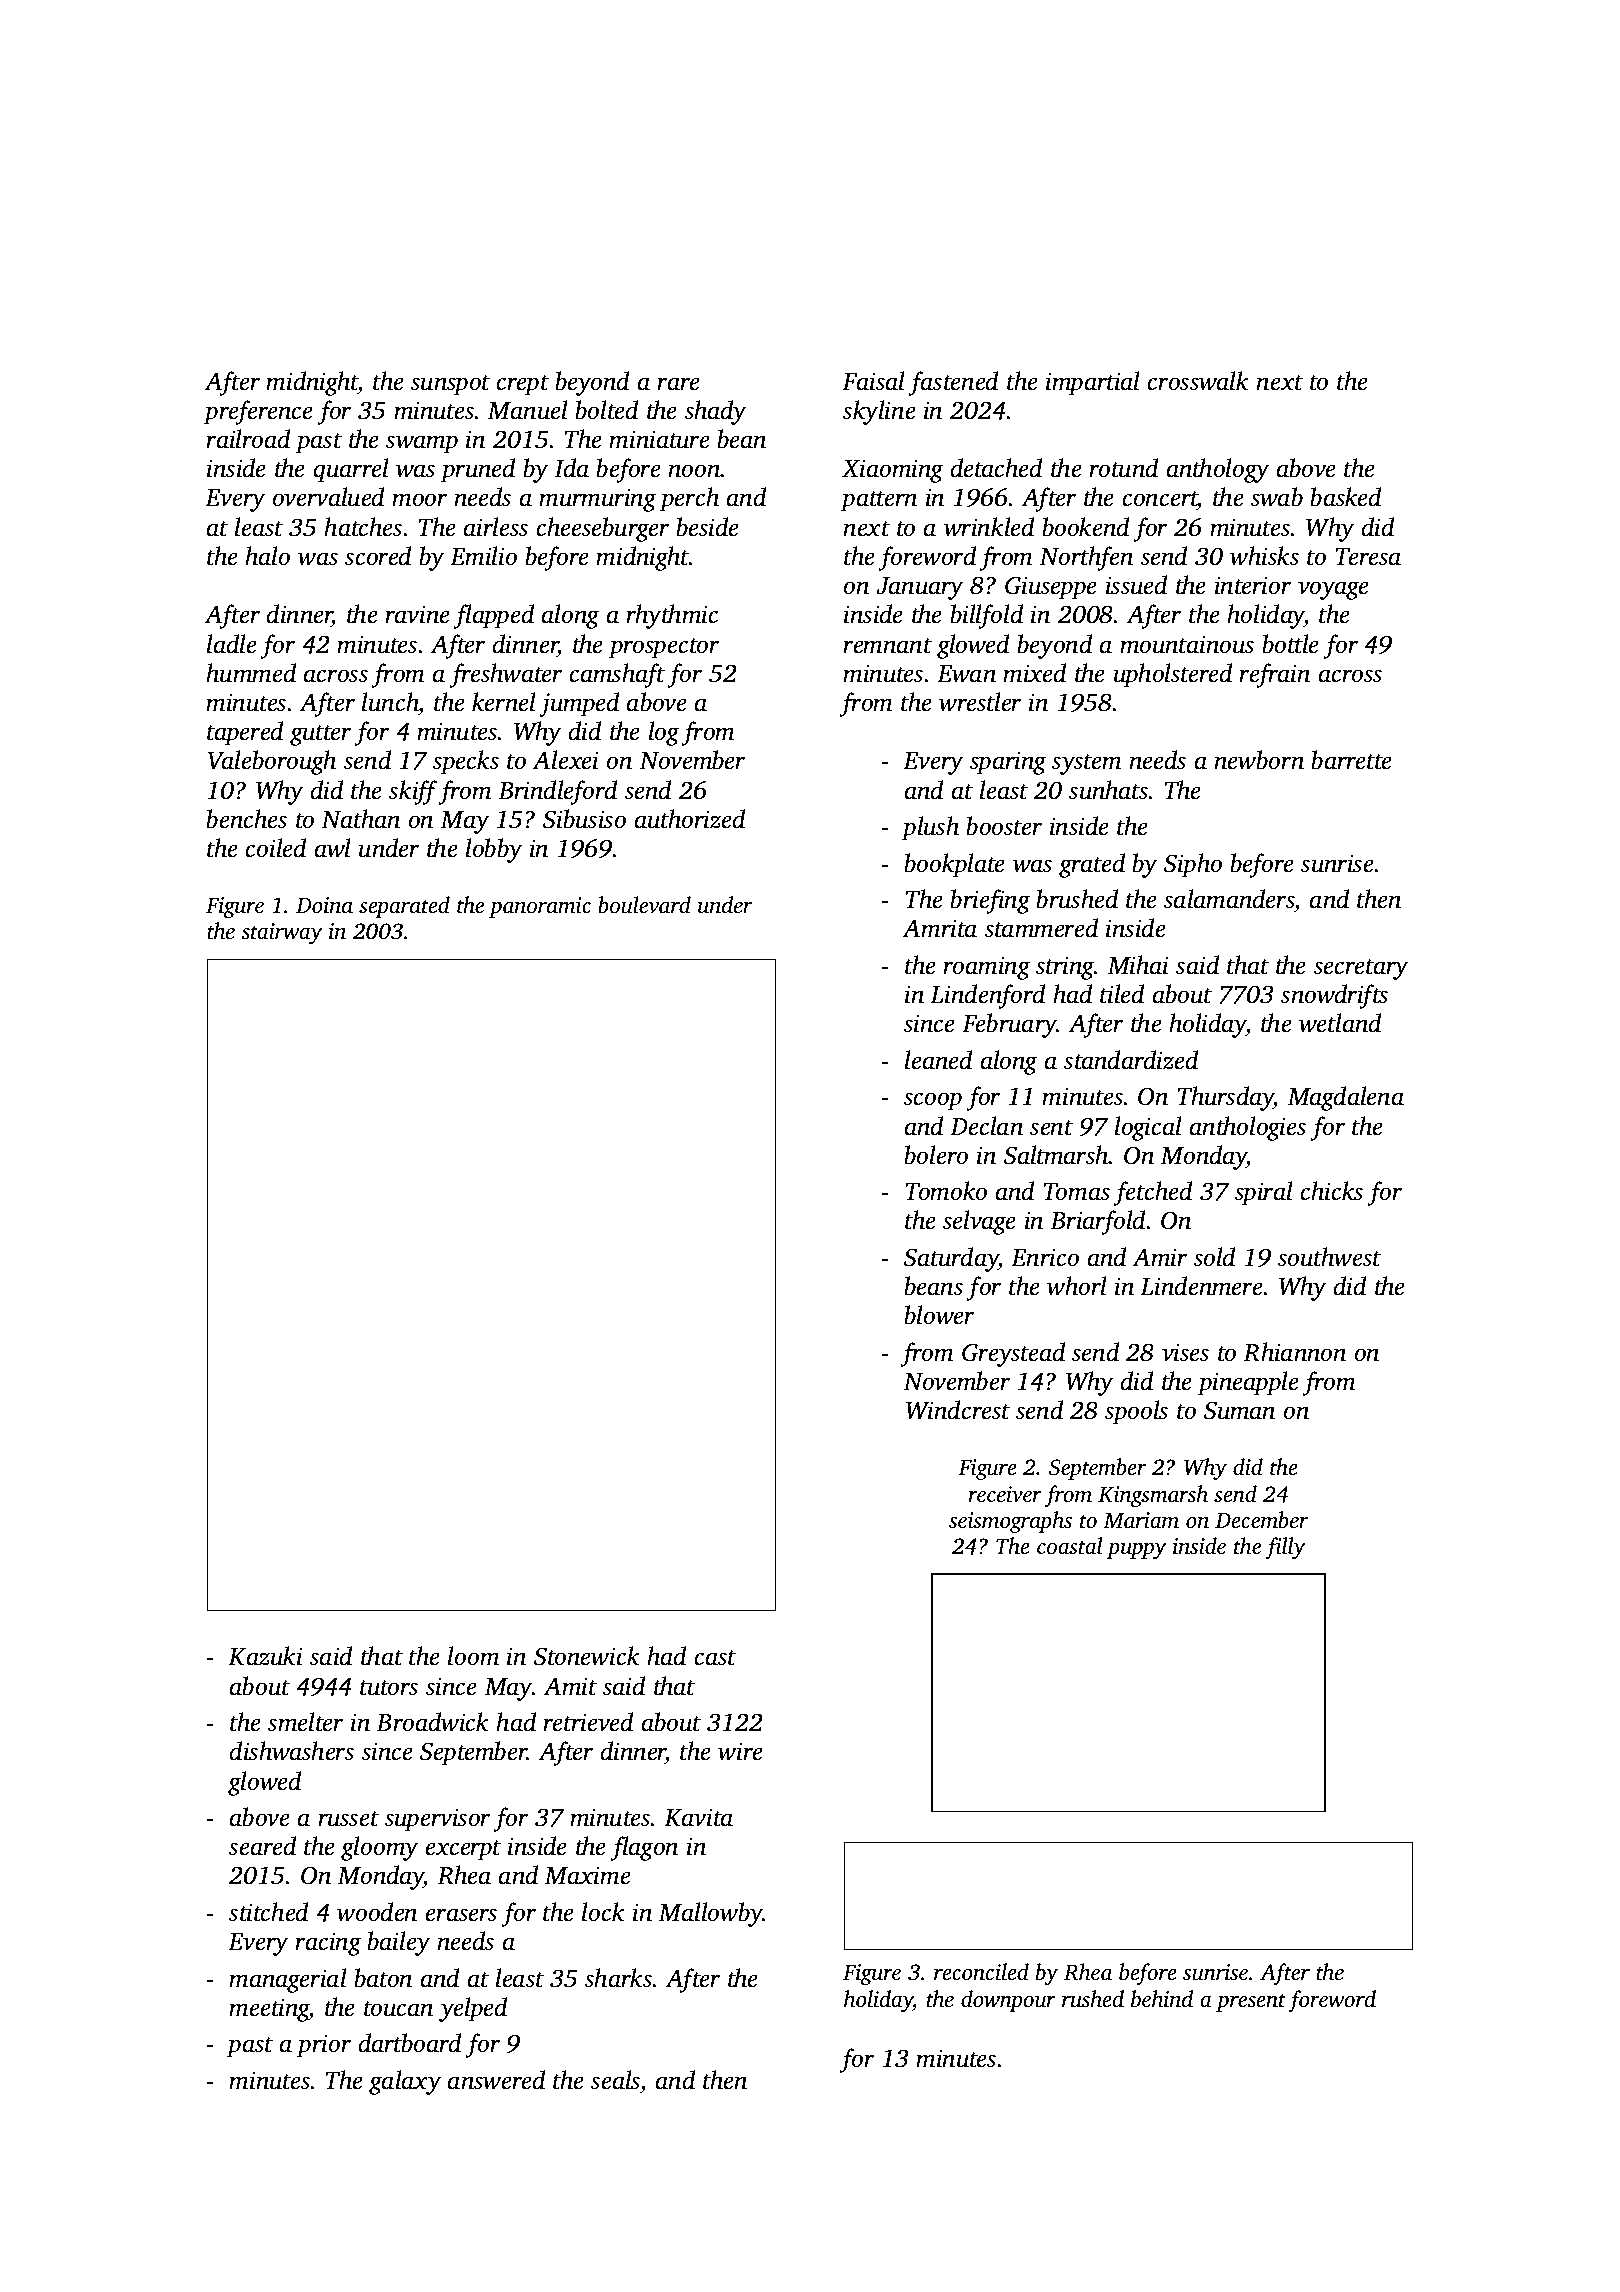 The width and height of the screenshot is (1620, 2292). What do you see at coordinates (390, 702) in the screenshot?
I see `lunch` at bounding box center [390, 702].
